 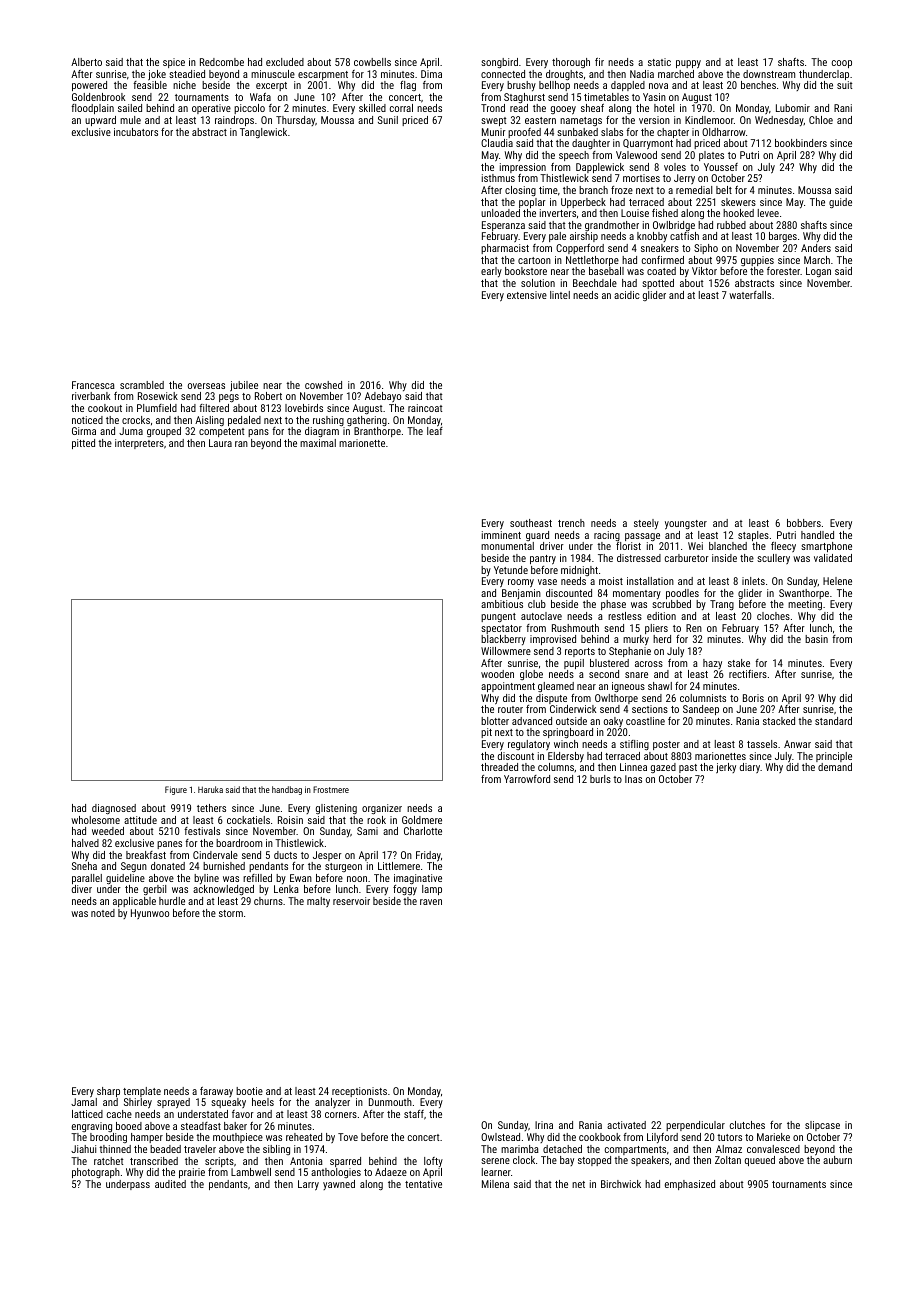 I want to click on songbird, so click(x=499, y=63).
